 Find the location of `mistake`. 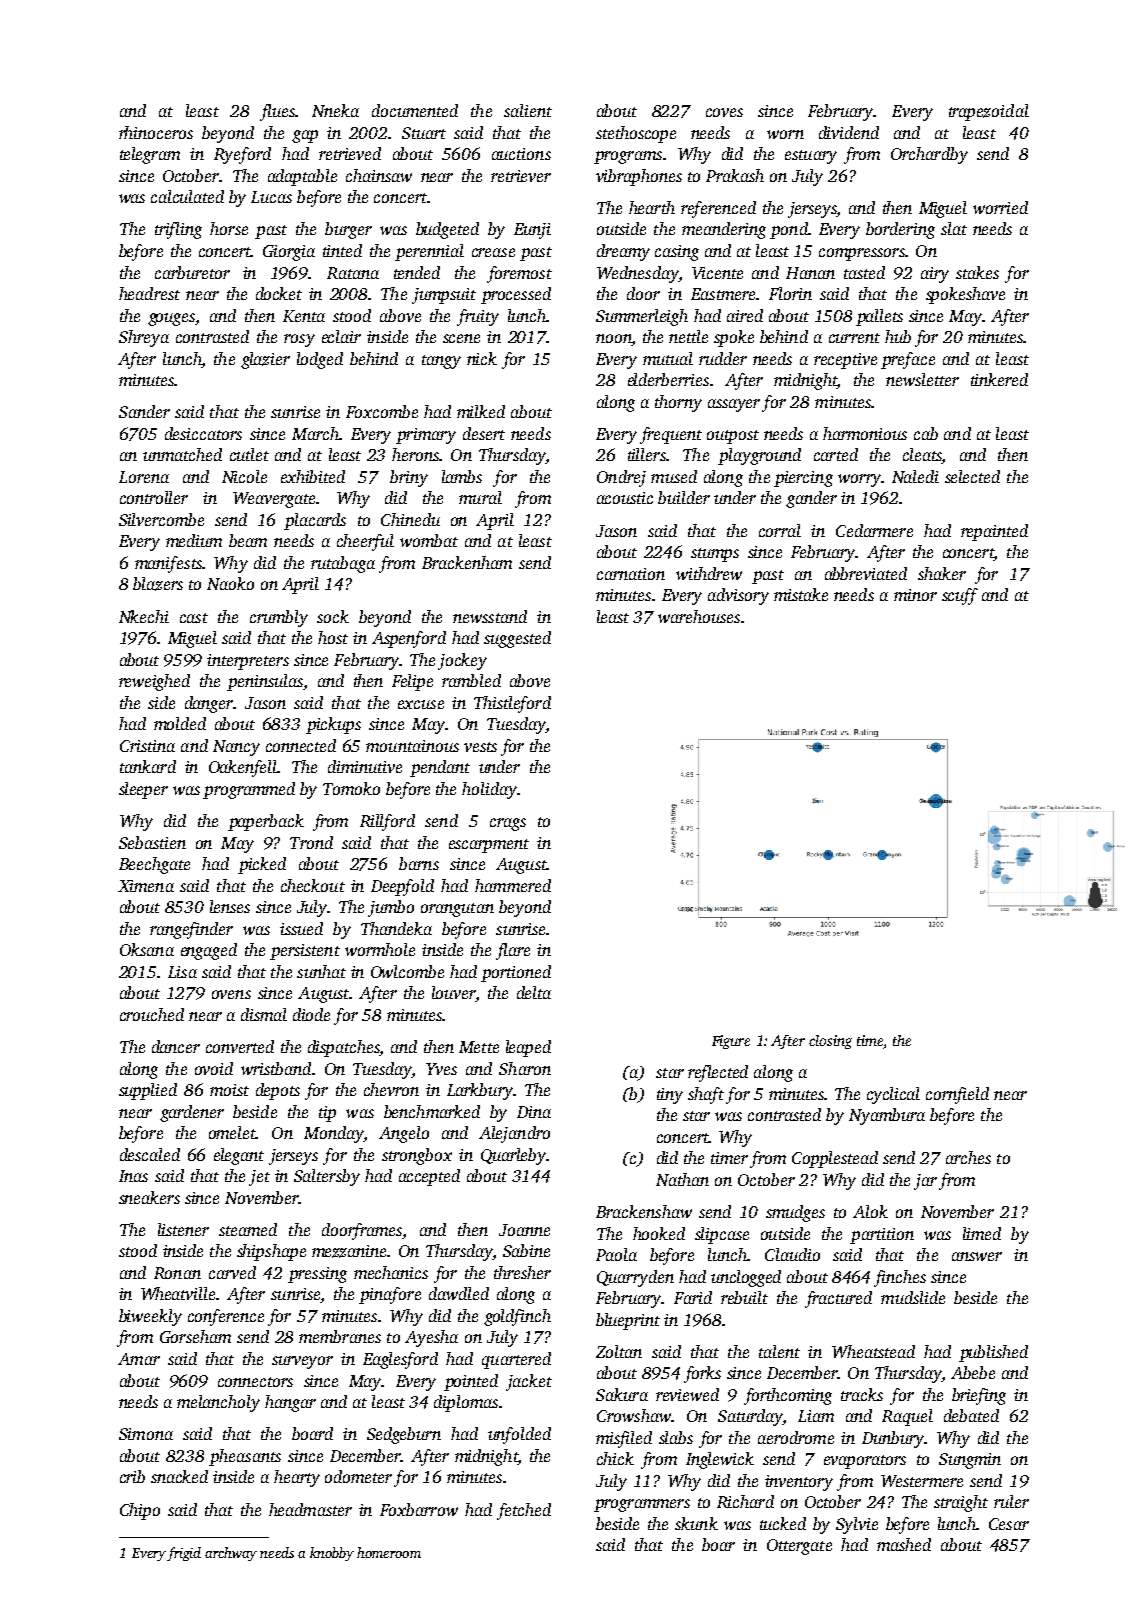

mistake is located at coordinates (801, 594).
